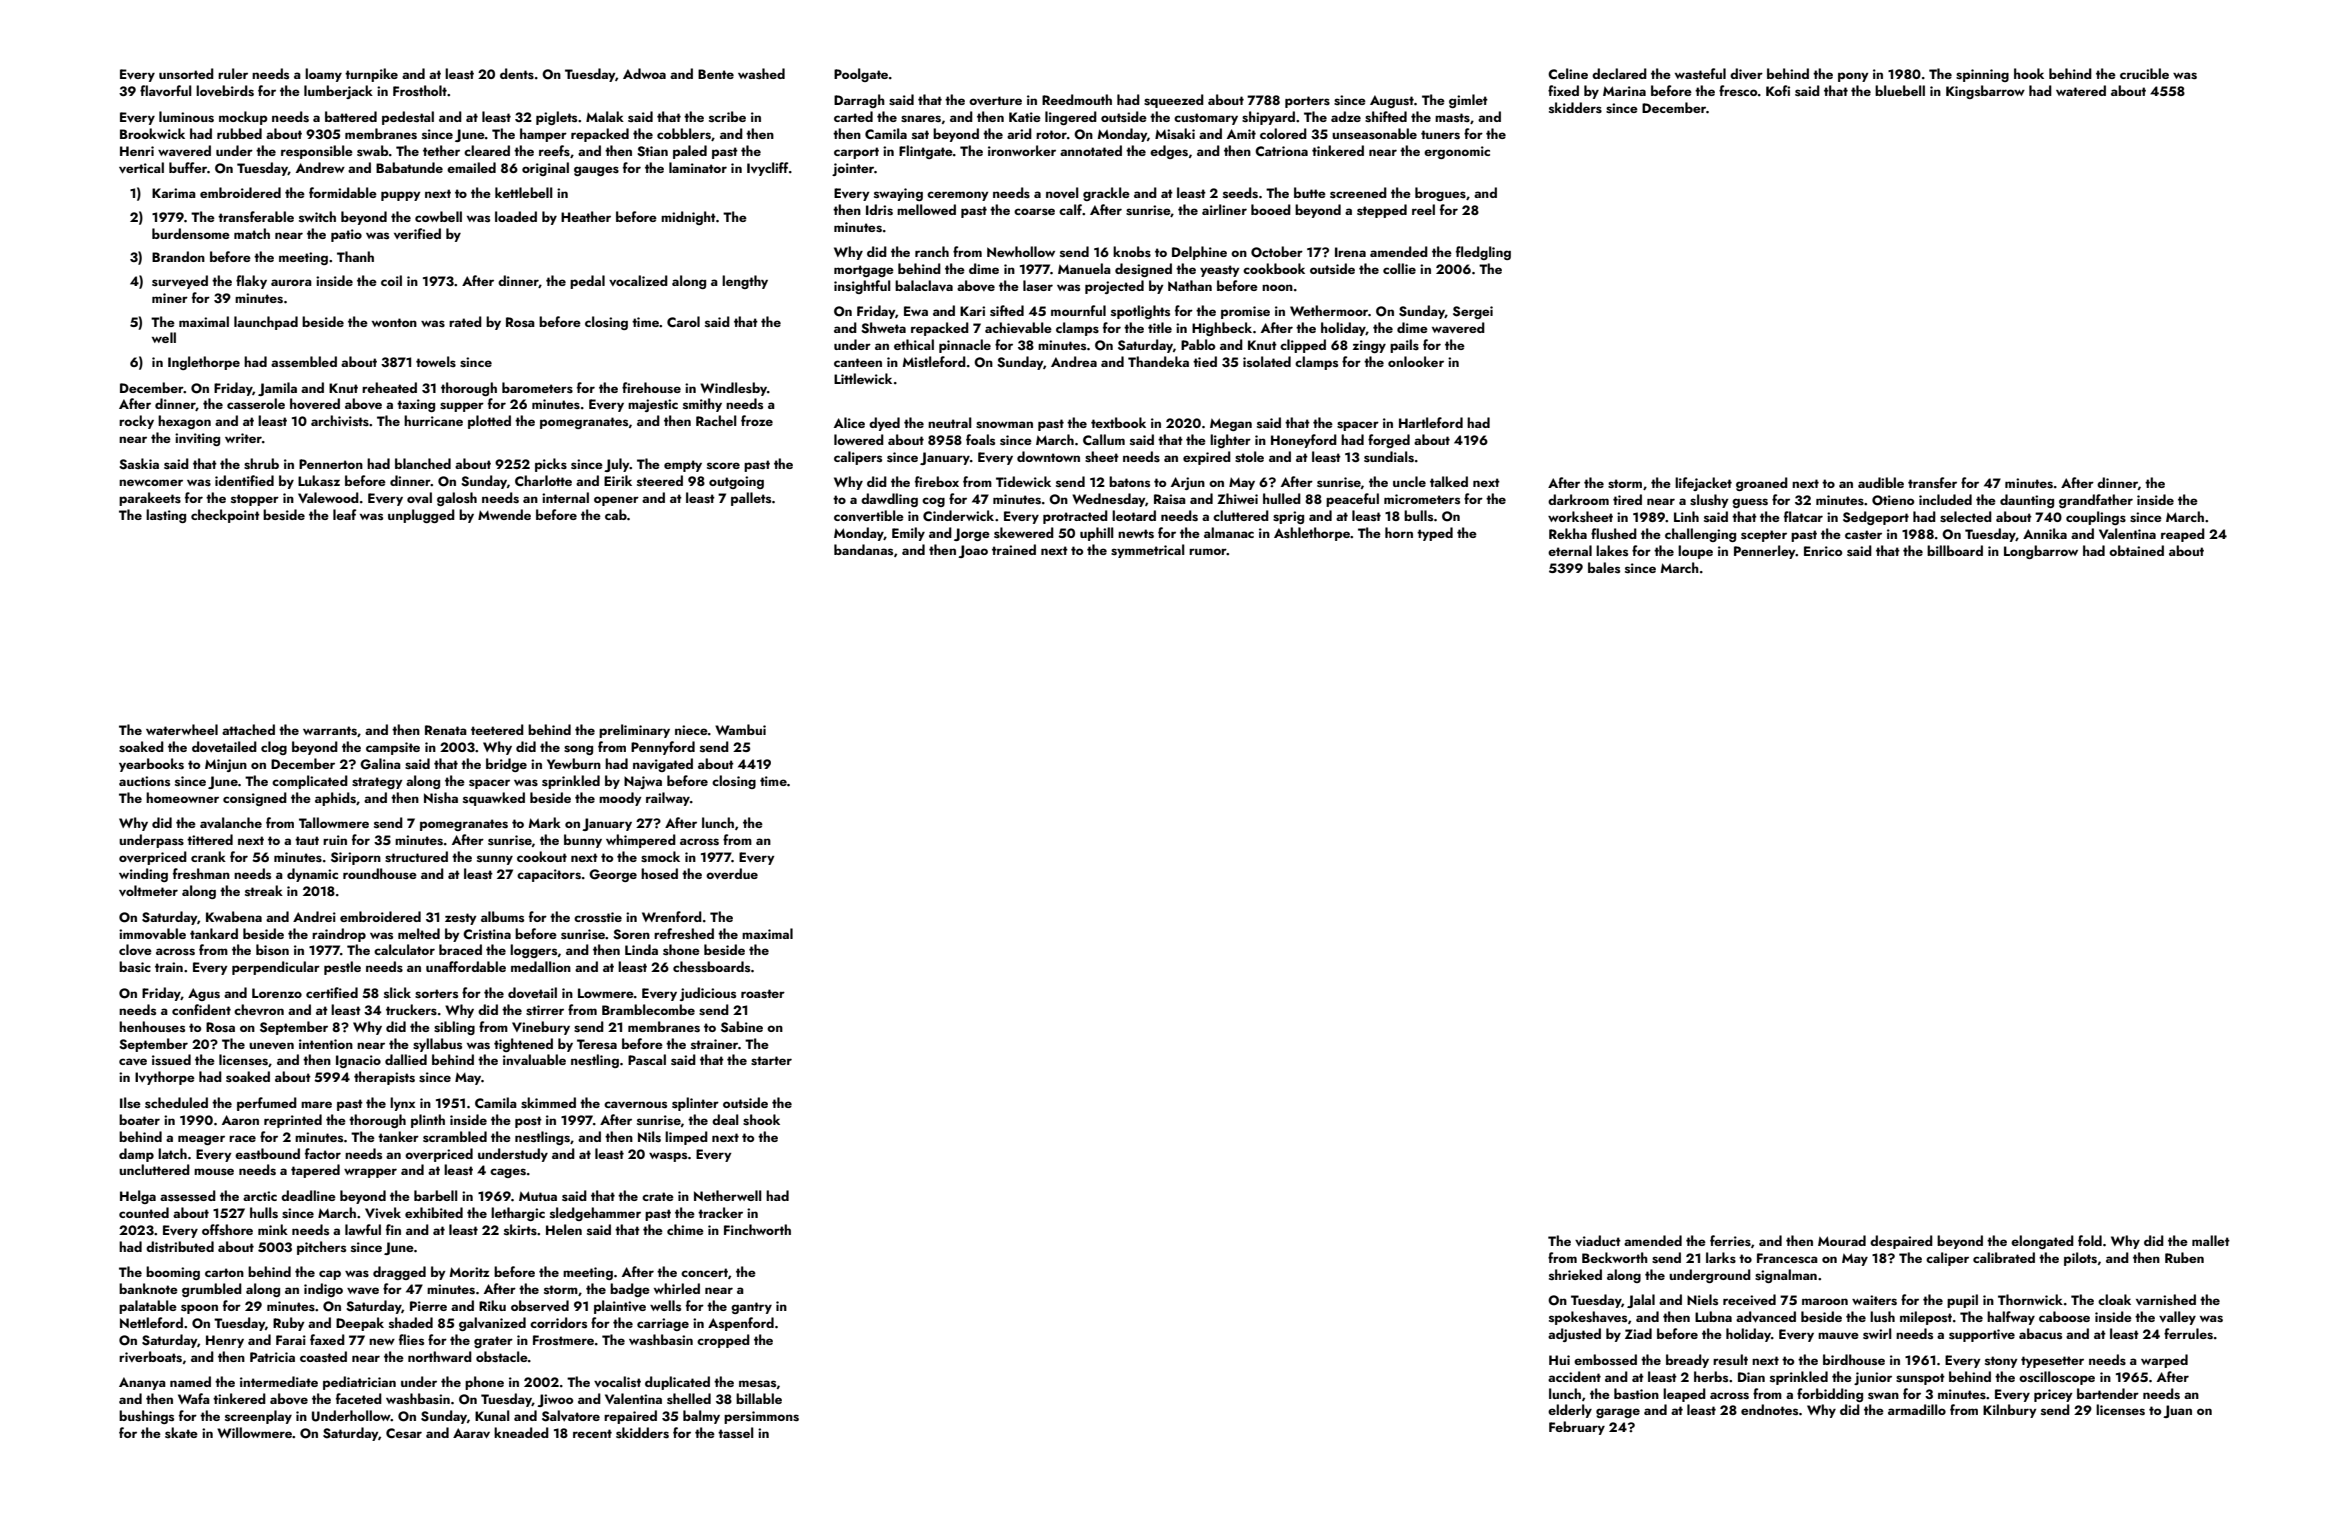 The height and width of the screenshot is (1520, 2349). I want to click on kneaded, so click(521, 1432).
